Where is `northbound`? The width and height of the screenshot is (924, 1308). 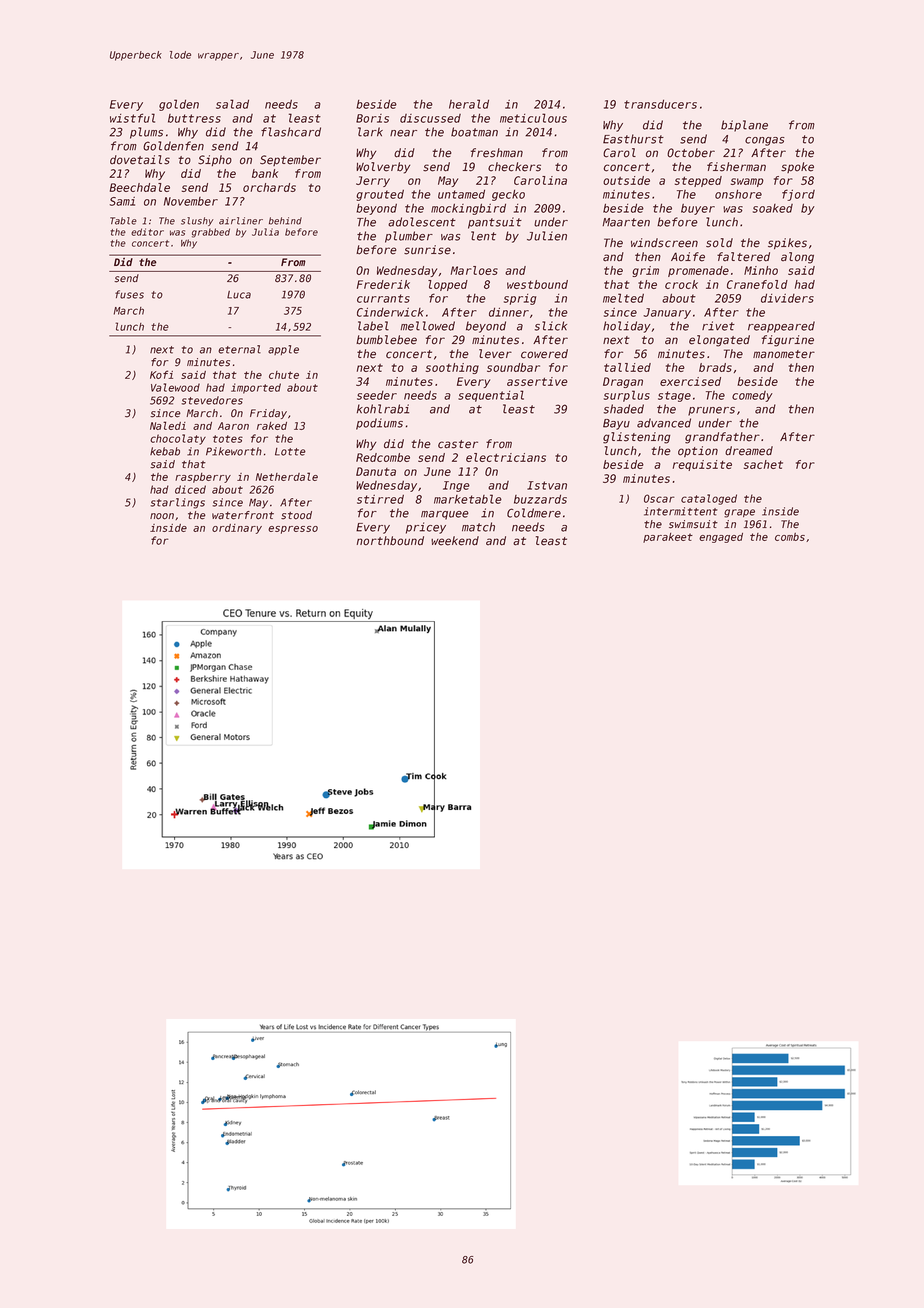
northbound is located at coordinates (390, 541).
